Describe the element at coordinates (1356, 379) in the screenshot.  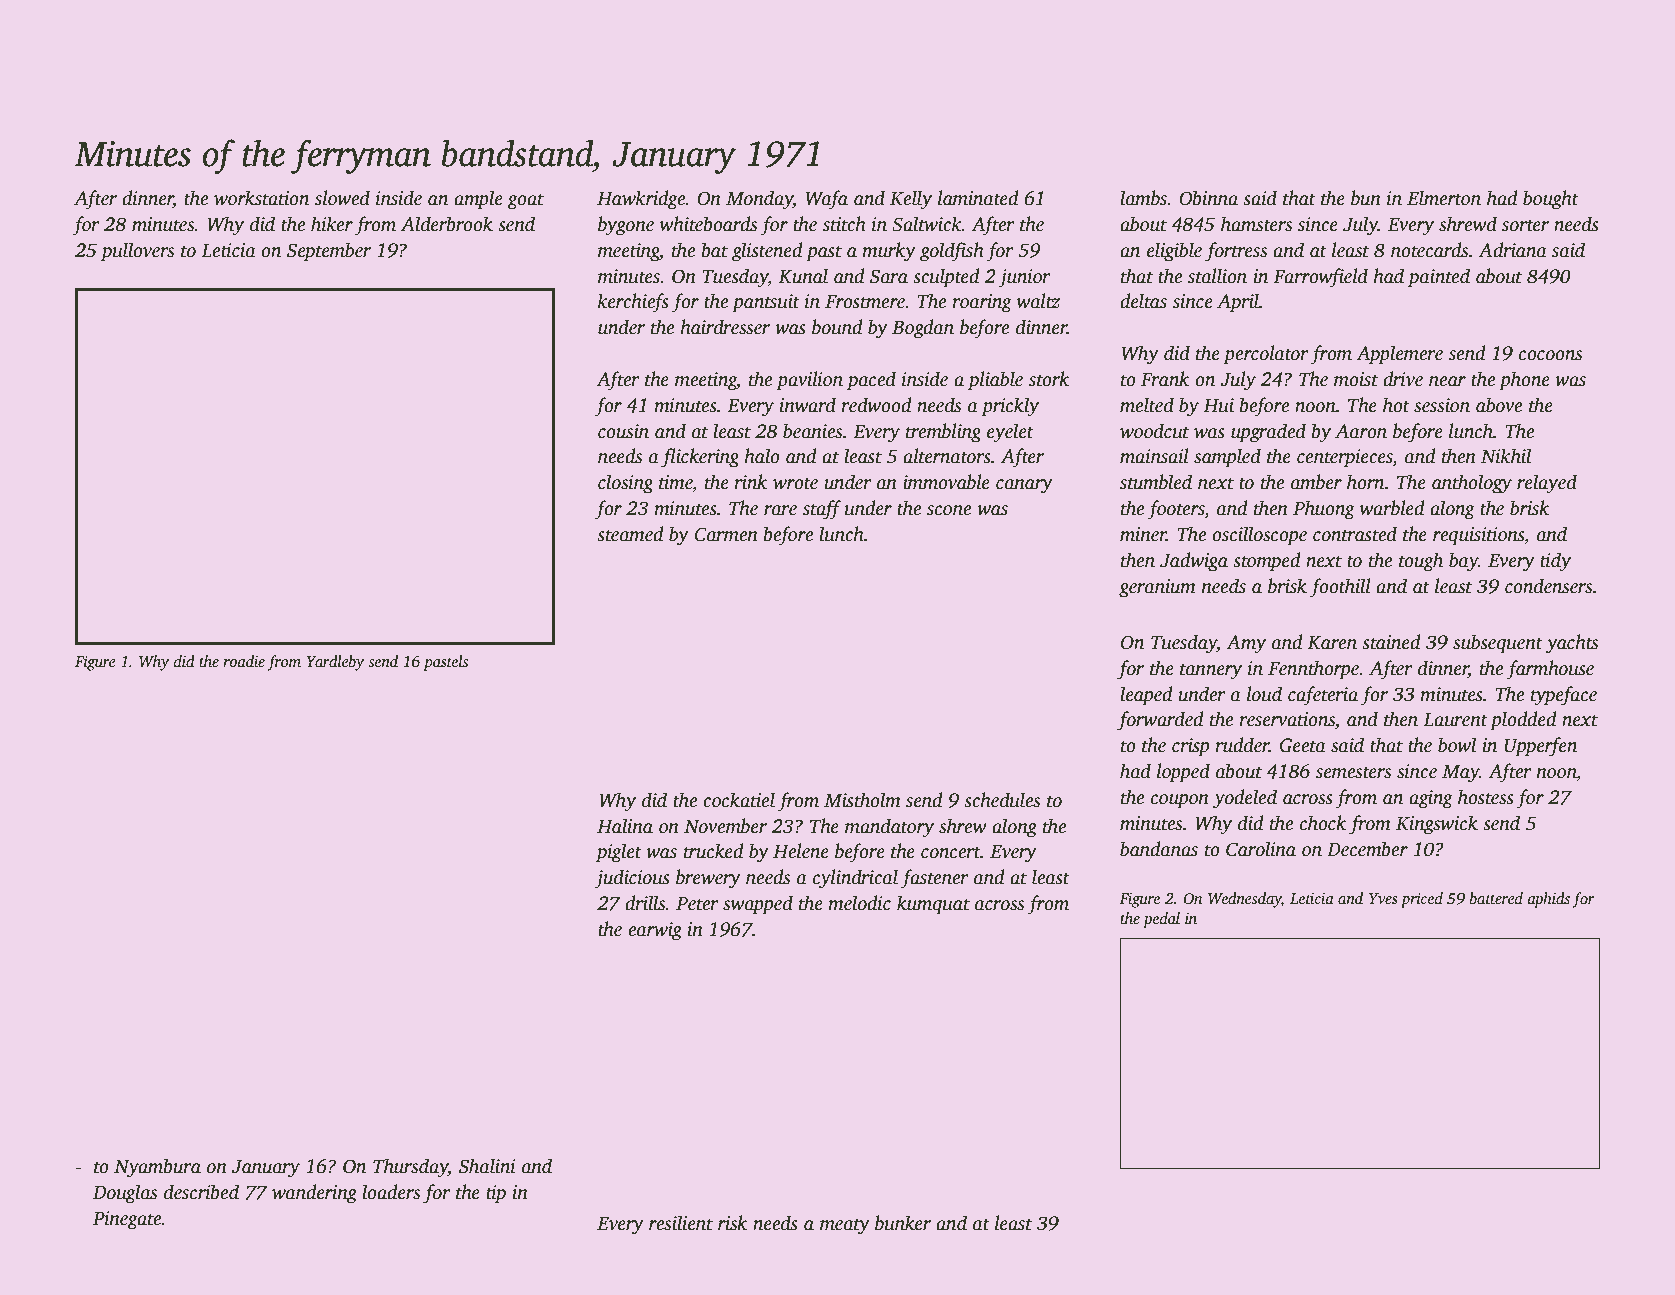
I see `moist` at that location.
